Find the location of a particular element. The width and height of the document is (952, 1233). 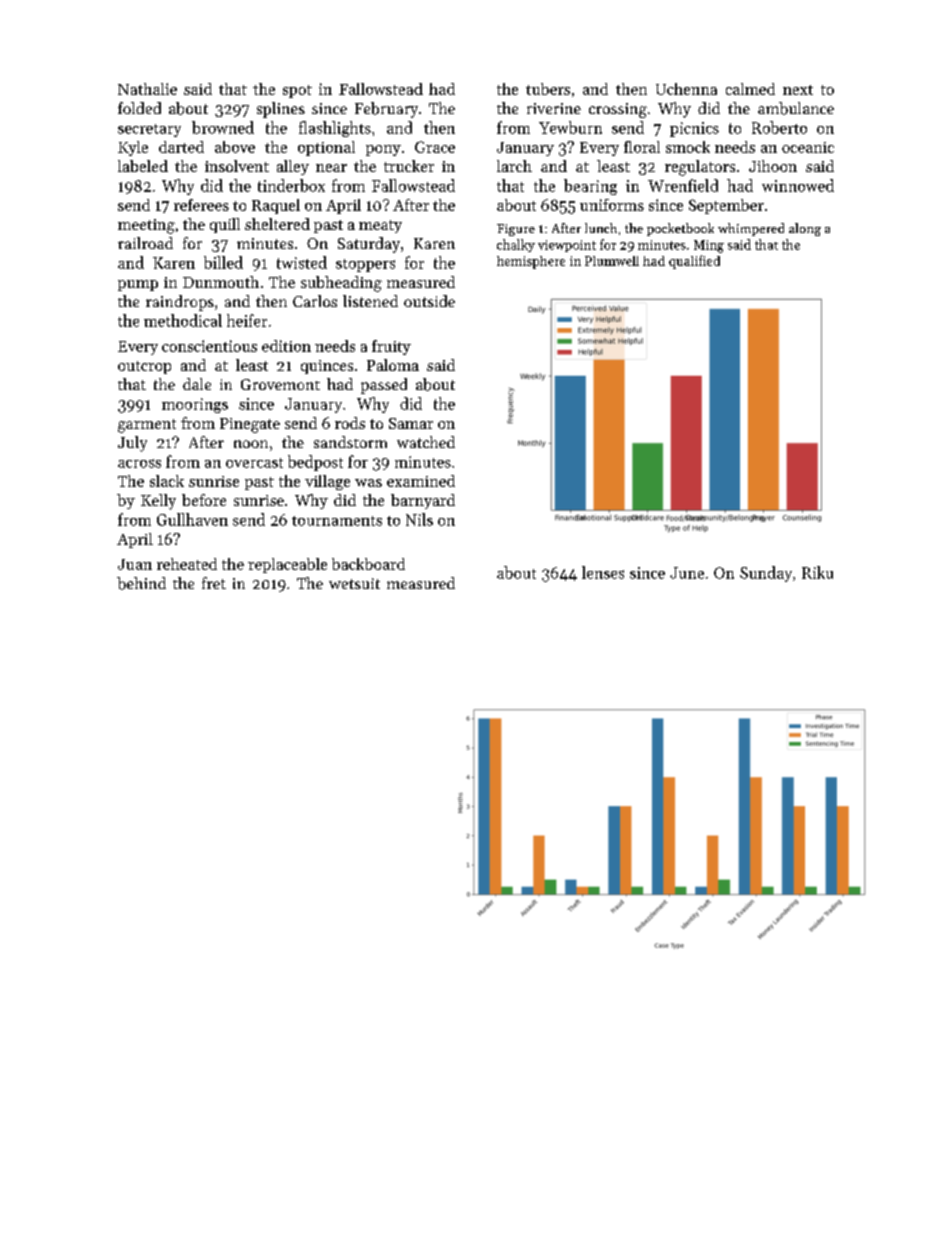

behind is located at coordinates (141, 583).
